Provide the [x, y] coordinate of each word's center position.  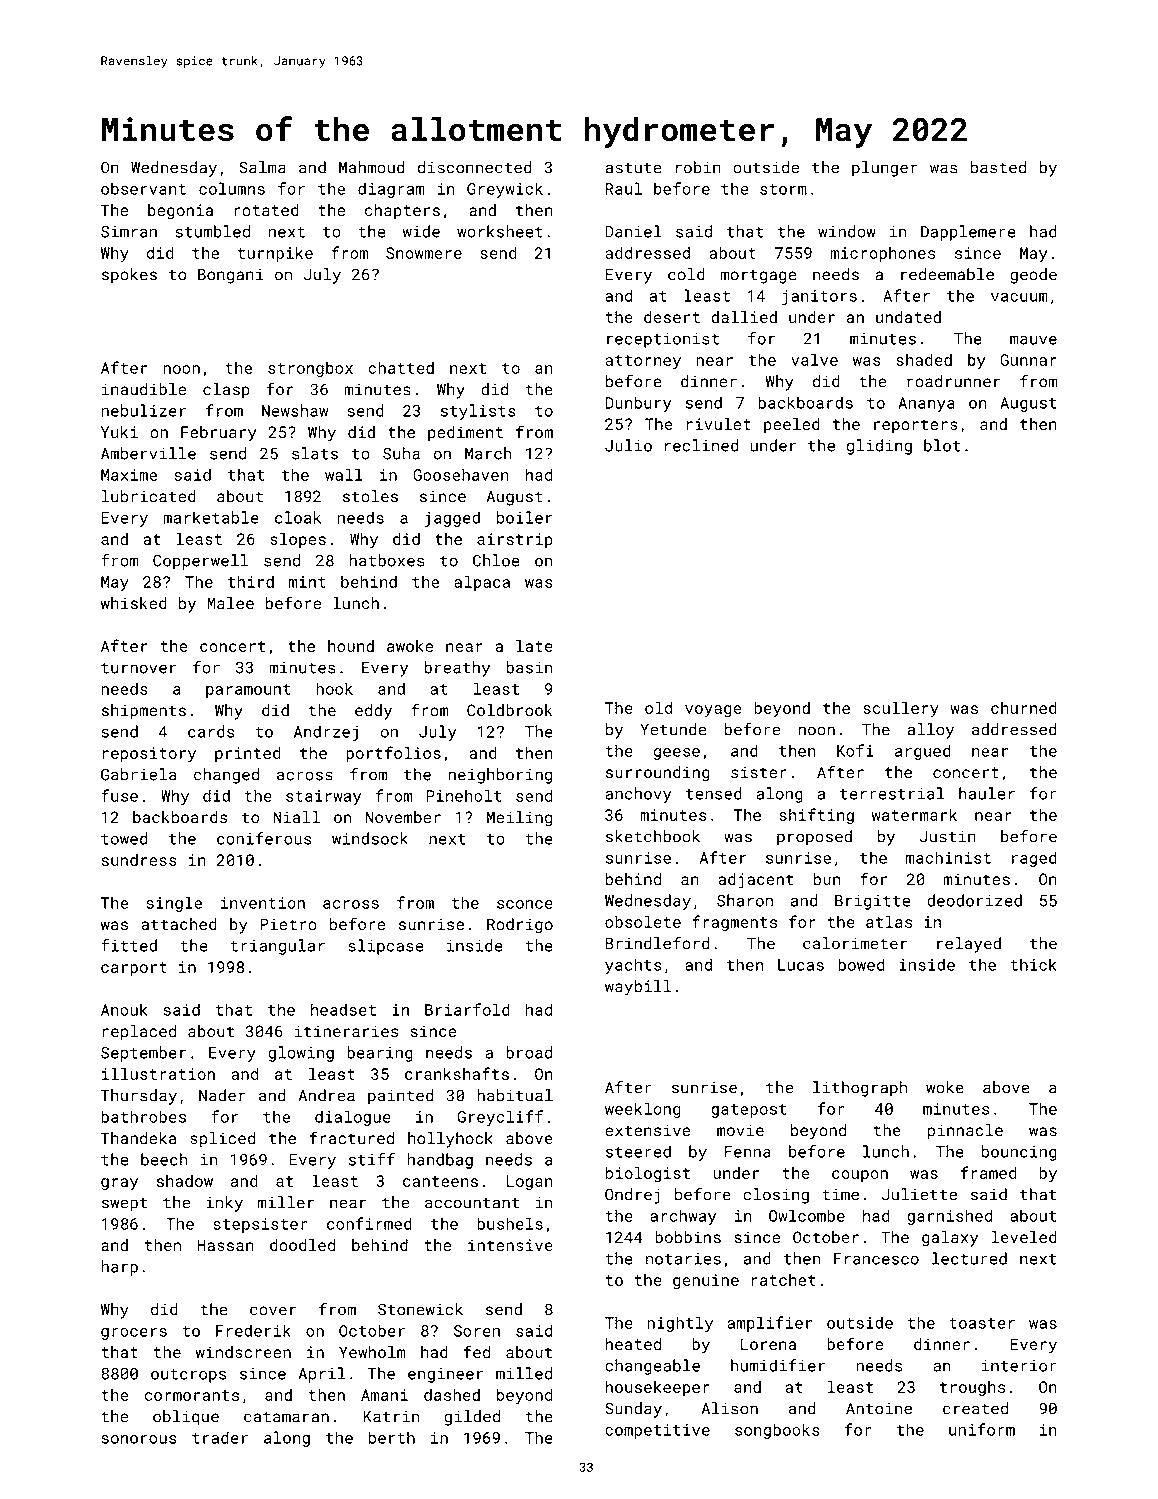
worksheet [500, 231]
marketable [211, 517]
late [534, 646]
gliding [879, 447]
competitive [657, 1431]
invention [263, 903]
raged [1034, 859]
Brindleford [658, 943]
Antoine [879, 1408]
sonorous [139, 1439]
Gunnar [1028, 360]
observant [143, 188]
